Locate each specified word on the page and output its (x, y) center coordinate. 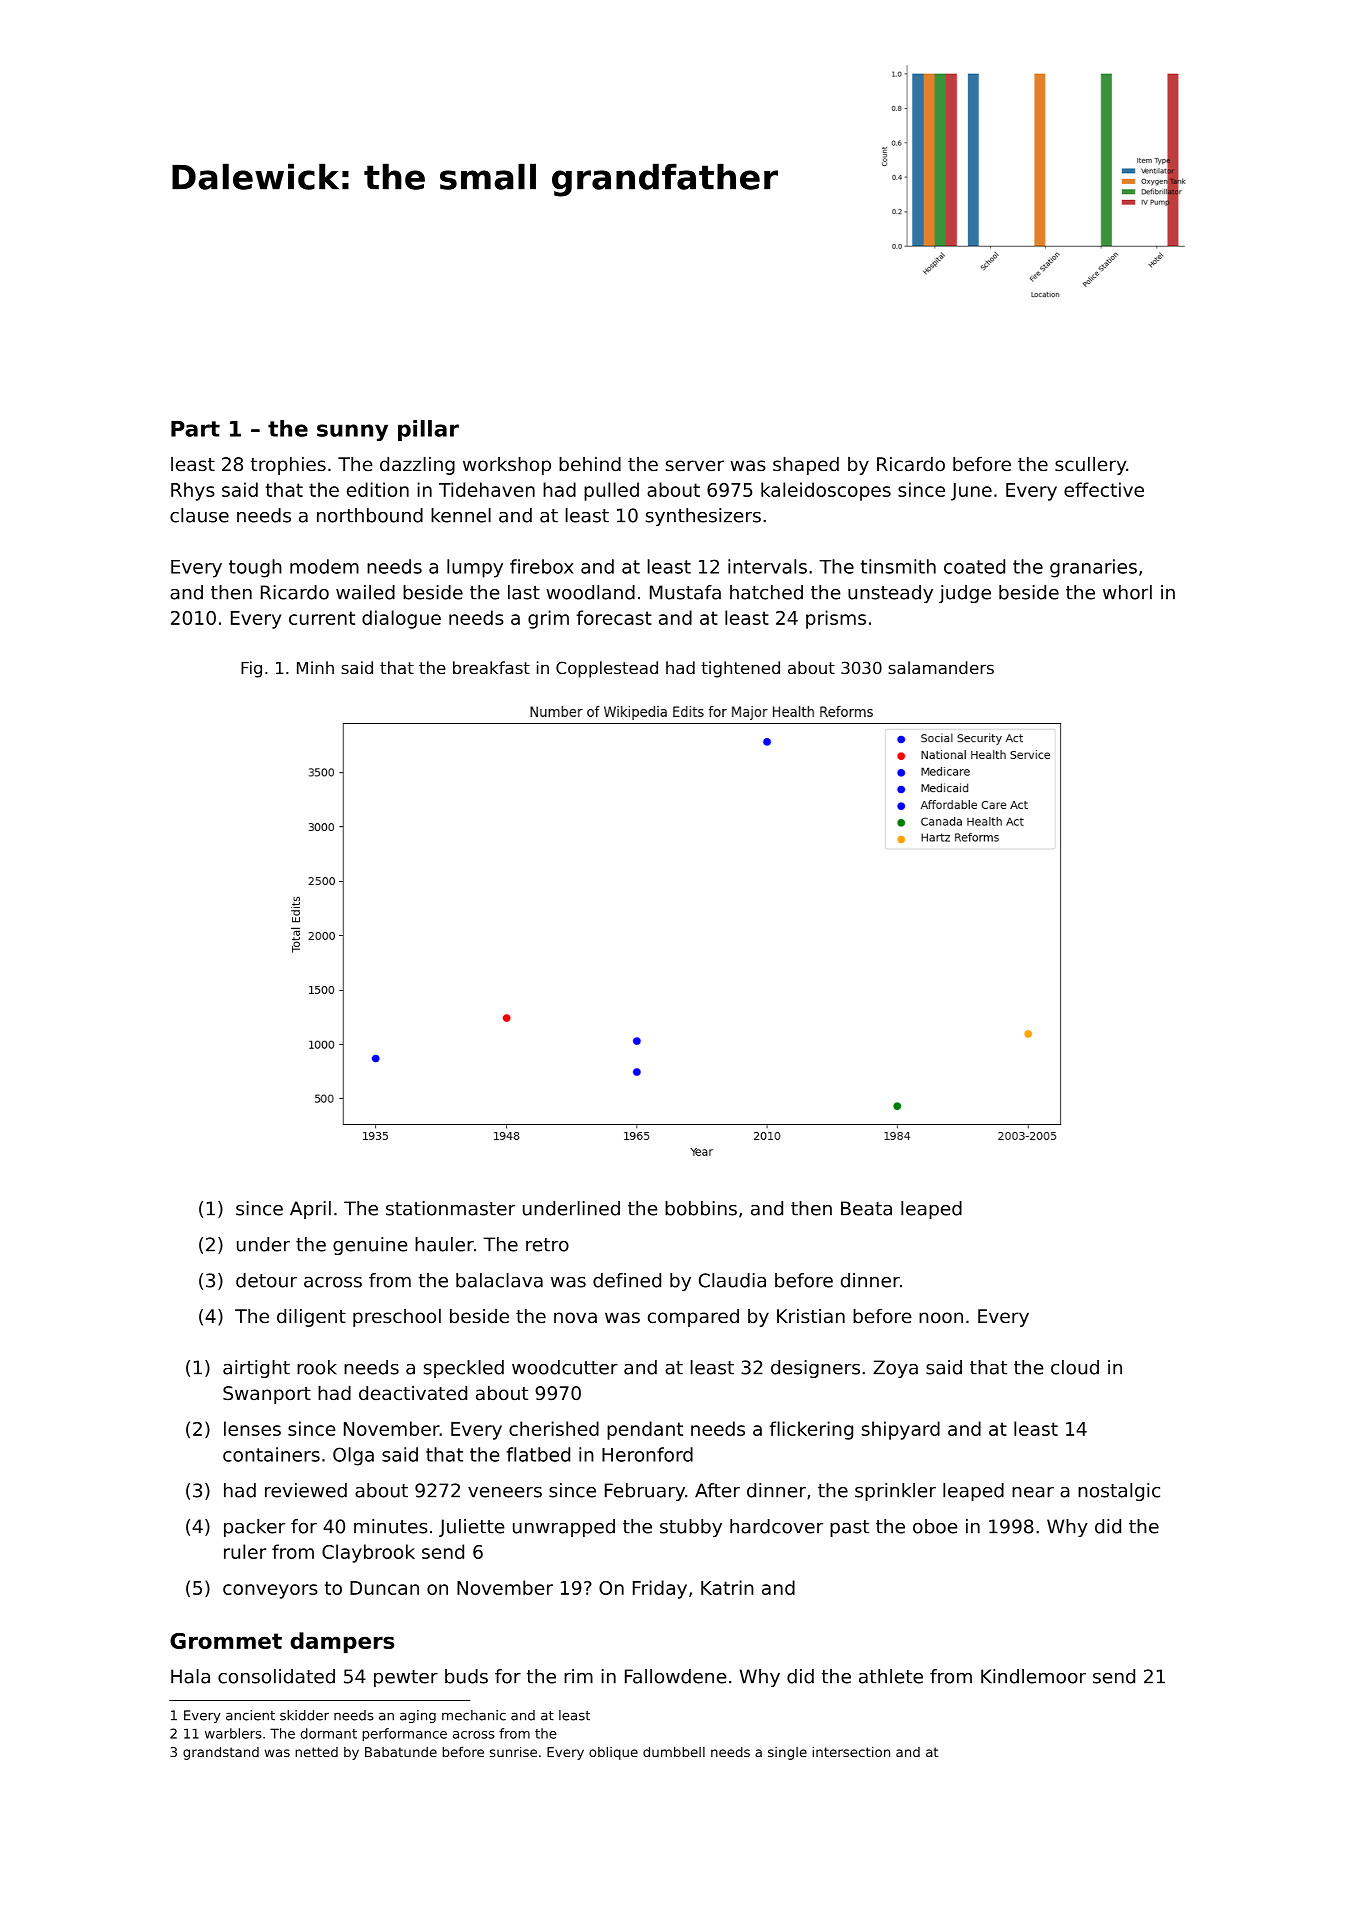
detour (266, 1280)
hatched (766, 592)
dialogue (401, 619)
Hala (190, 1676)
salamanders (941, 667)
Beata (866, 1208)
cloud (1075, 1367)
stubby (691, 1528)
